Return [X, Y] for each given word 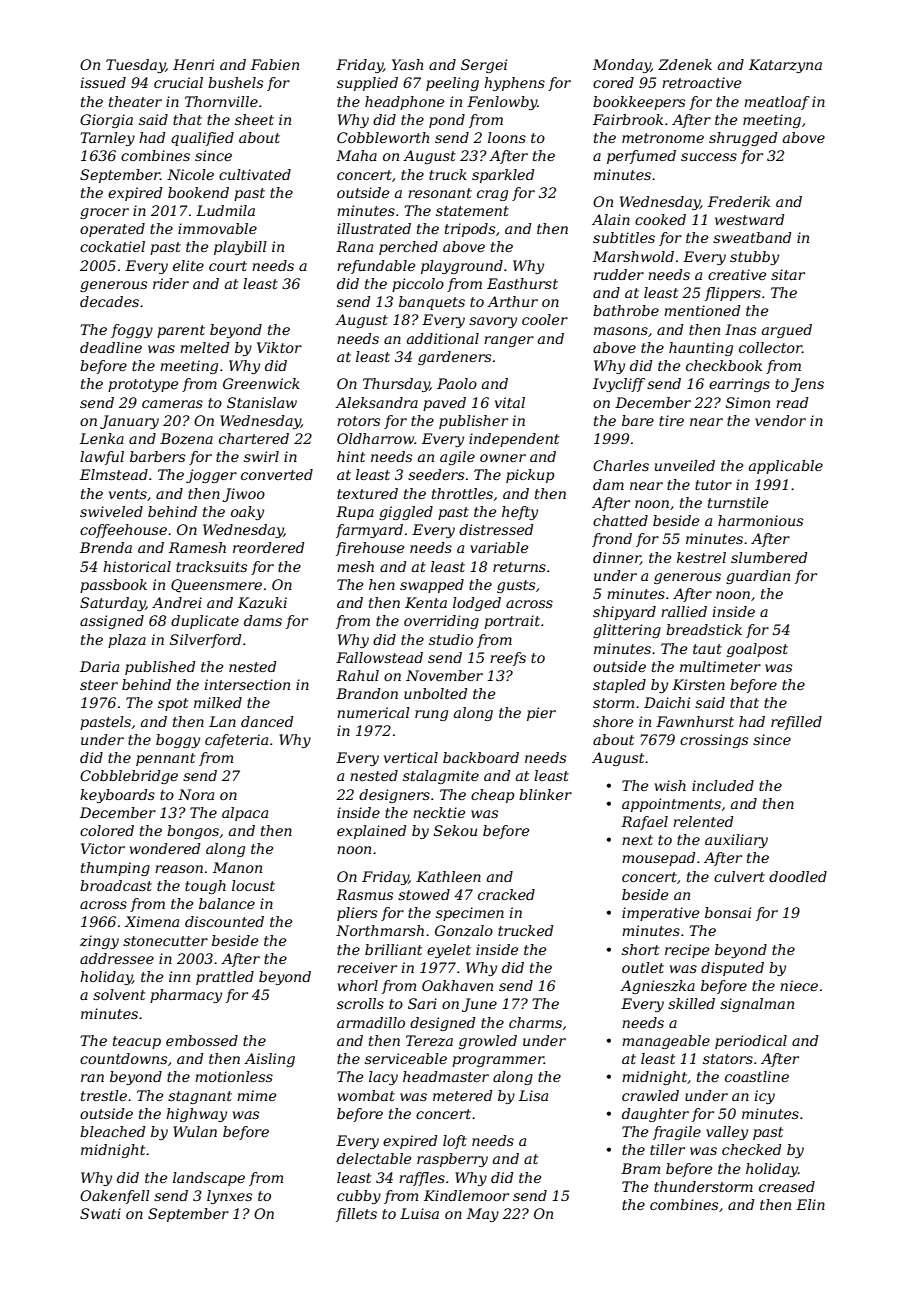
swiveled [111, 511]
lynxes [229, 1197]
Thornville [221, 101]
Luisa [419, 1213]
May [483, 1215]
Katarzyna [785, 66]
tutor [713, 485]
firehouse [370, 549]
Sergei [484, 66]
